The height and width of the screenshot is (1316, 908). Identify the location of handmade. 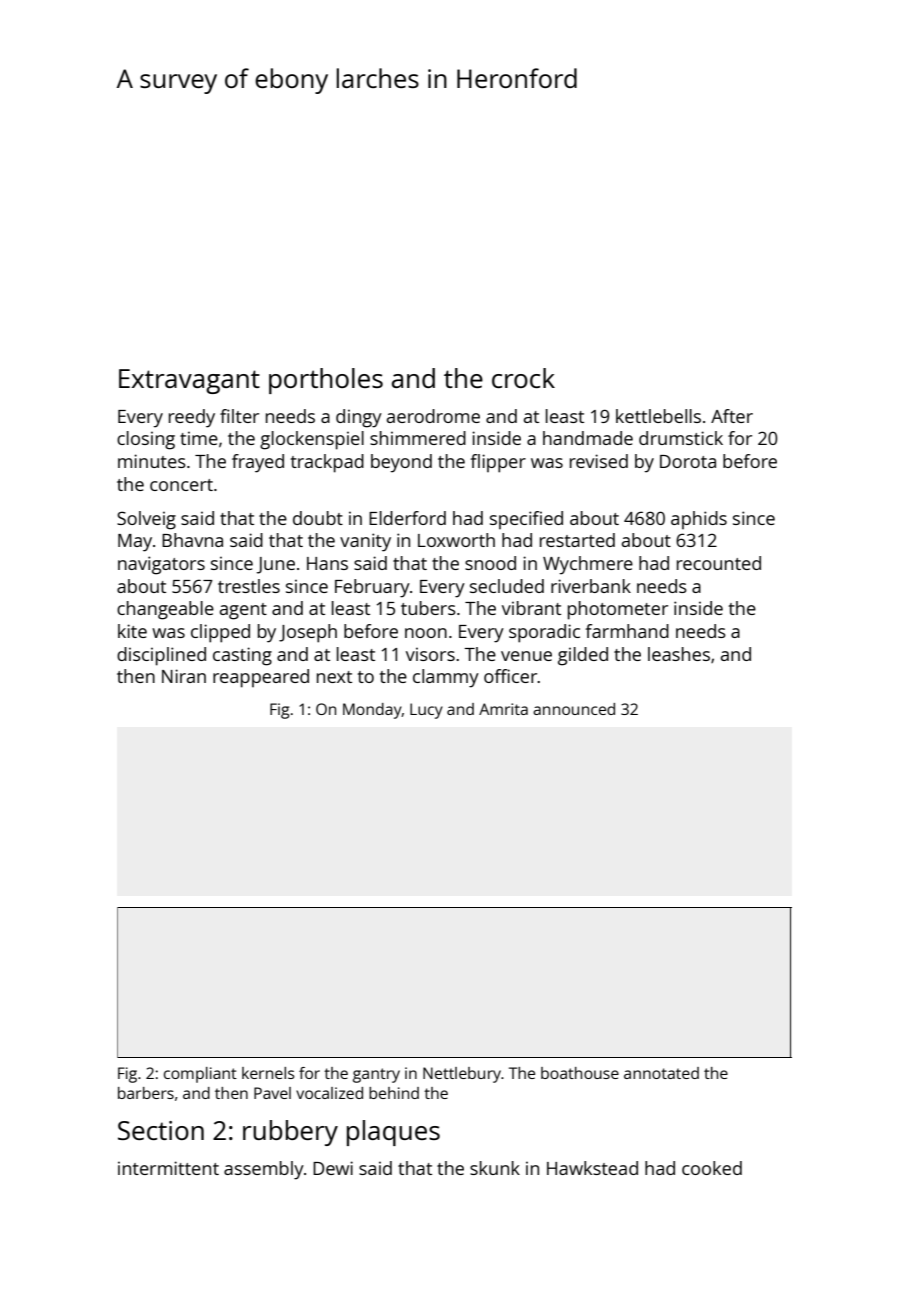
(588, 438).
